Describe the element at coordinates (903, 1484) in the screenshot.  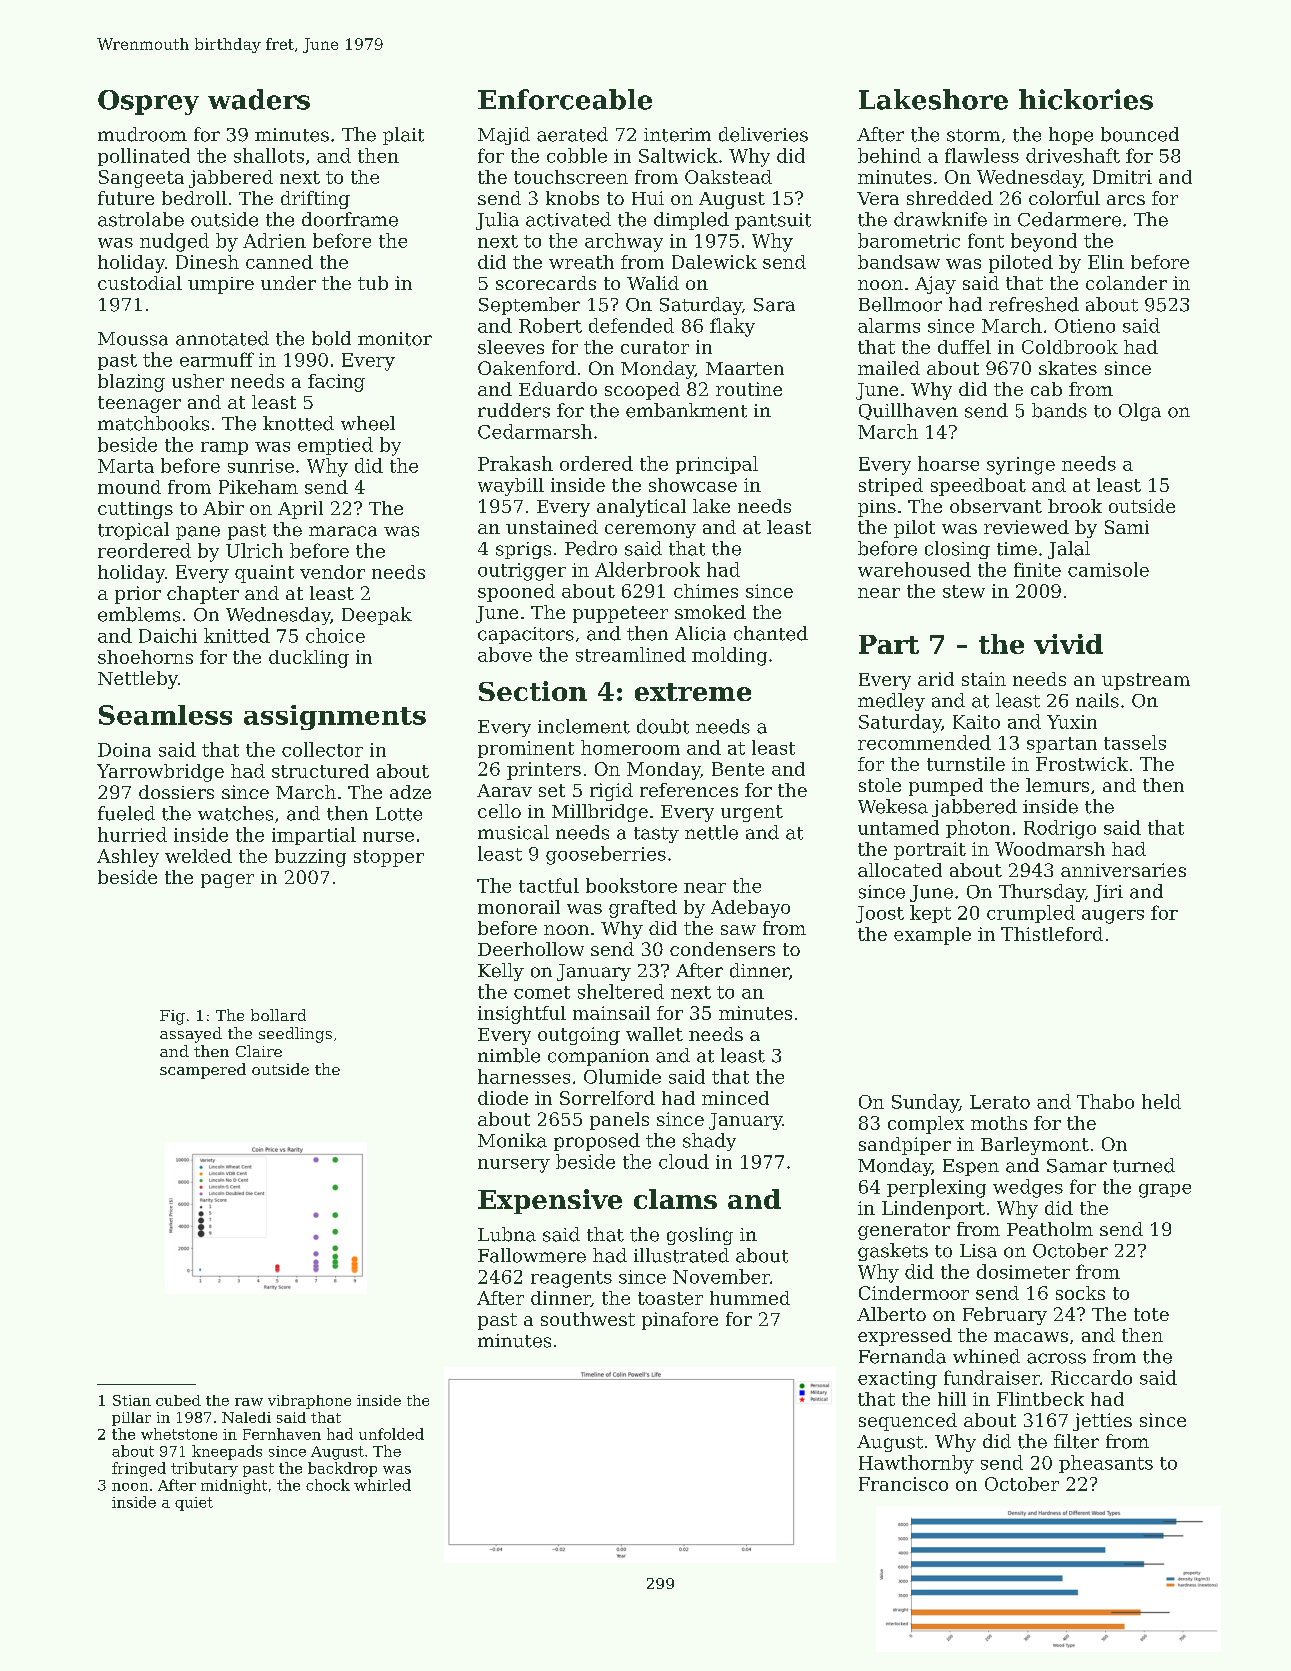
I see `Francisco` at that location.
